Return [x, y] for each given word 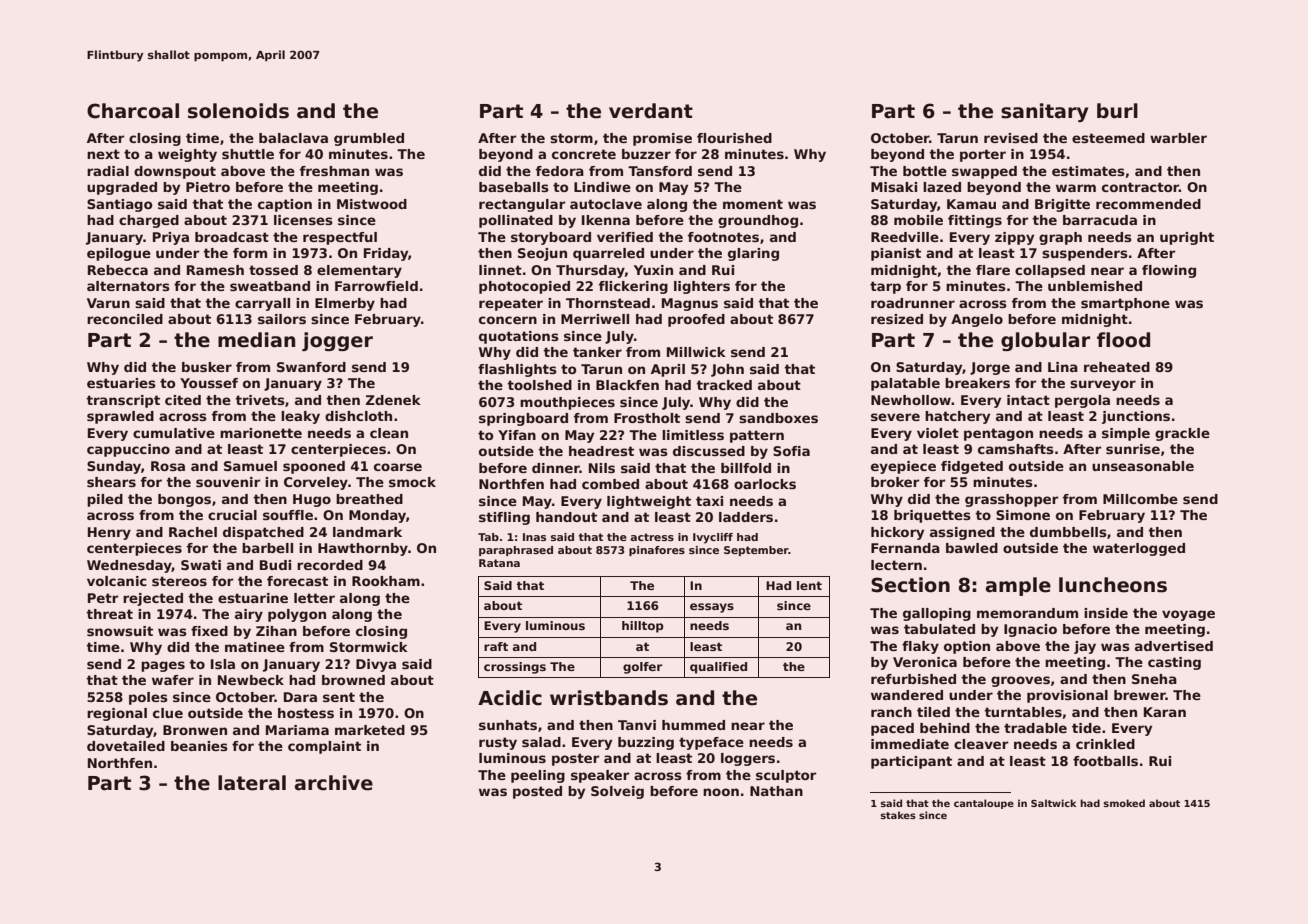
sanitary [1044, 112]
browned [353, 680]
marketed [370, 730]
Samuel [250, 466]
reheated [1117, 367]
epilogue [119, 254]
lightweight [649, 502]
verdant [651, 111]
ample [1018, 586]
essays [712, 608]
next [103, 154]
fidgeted [972, 467]
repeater [511, 304]
